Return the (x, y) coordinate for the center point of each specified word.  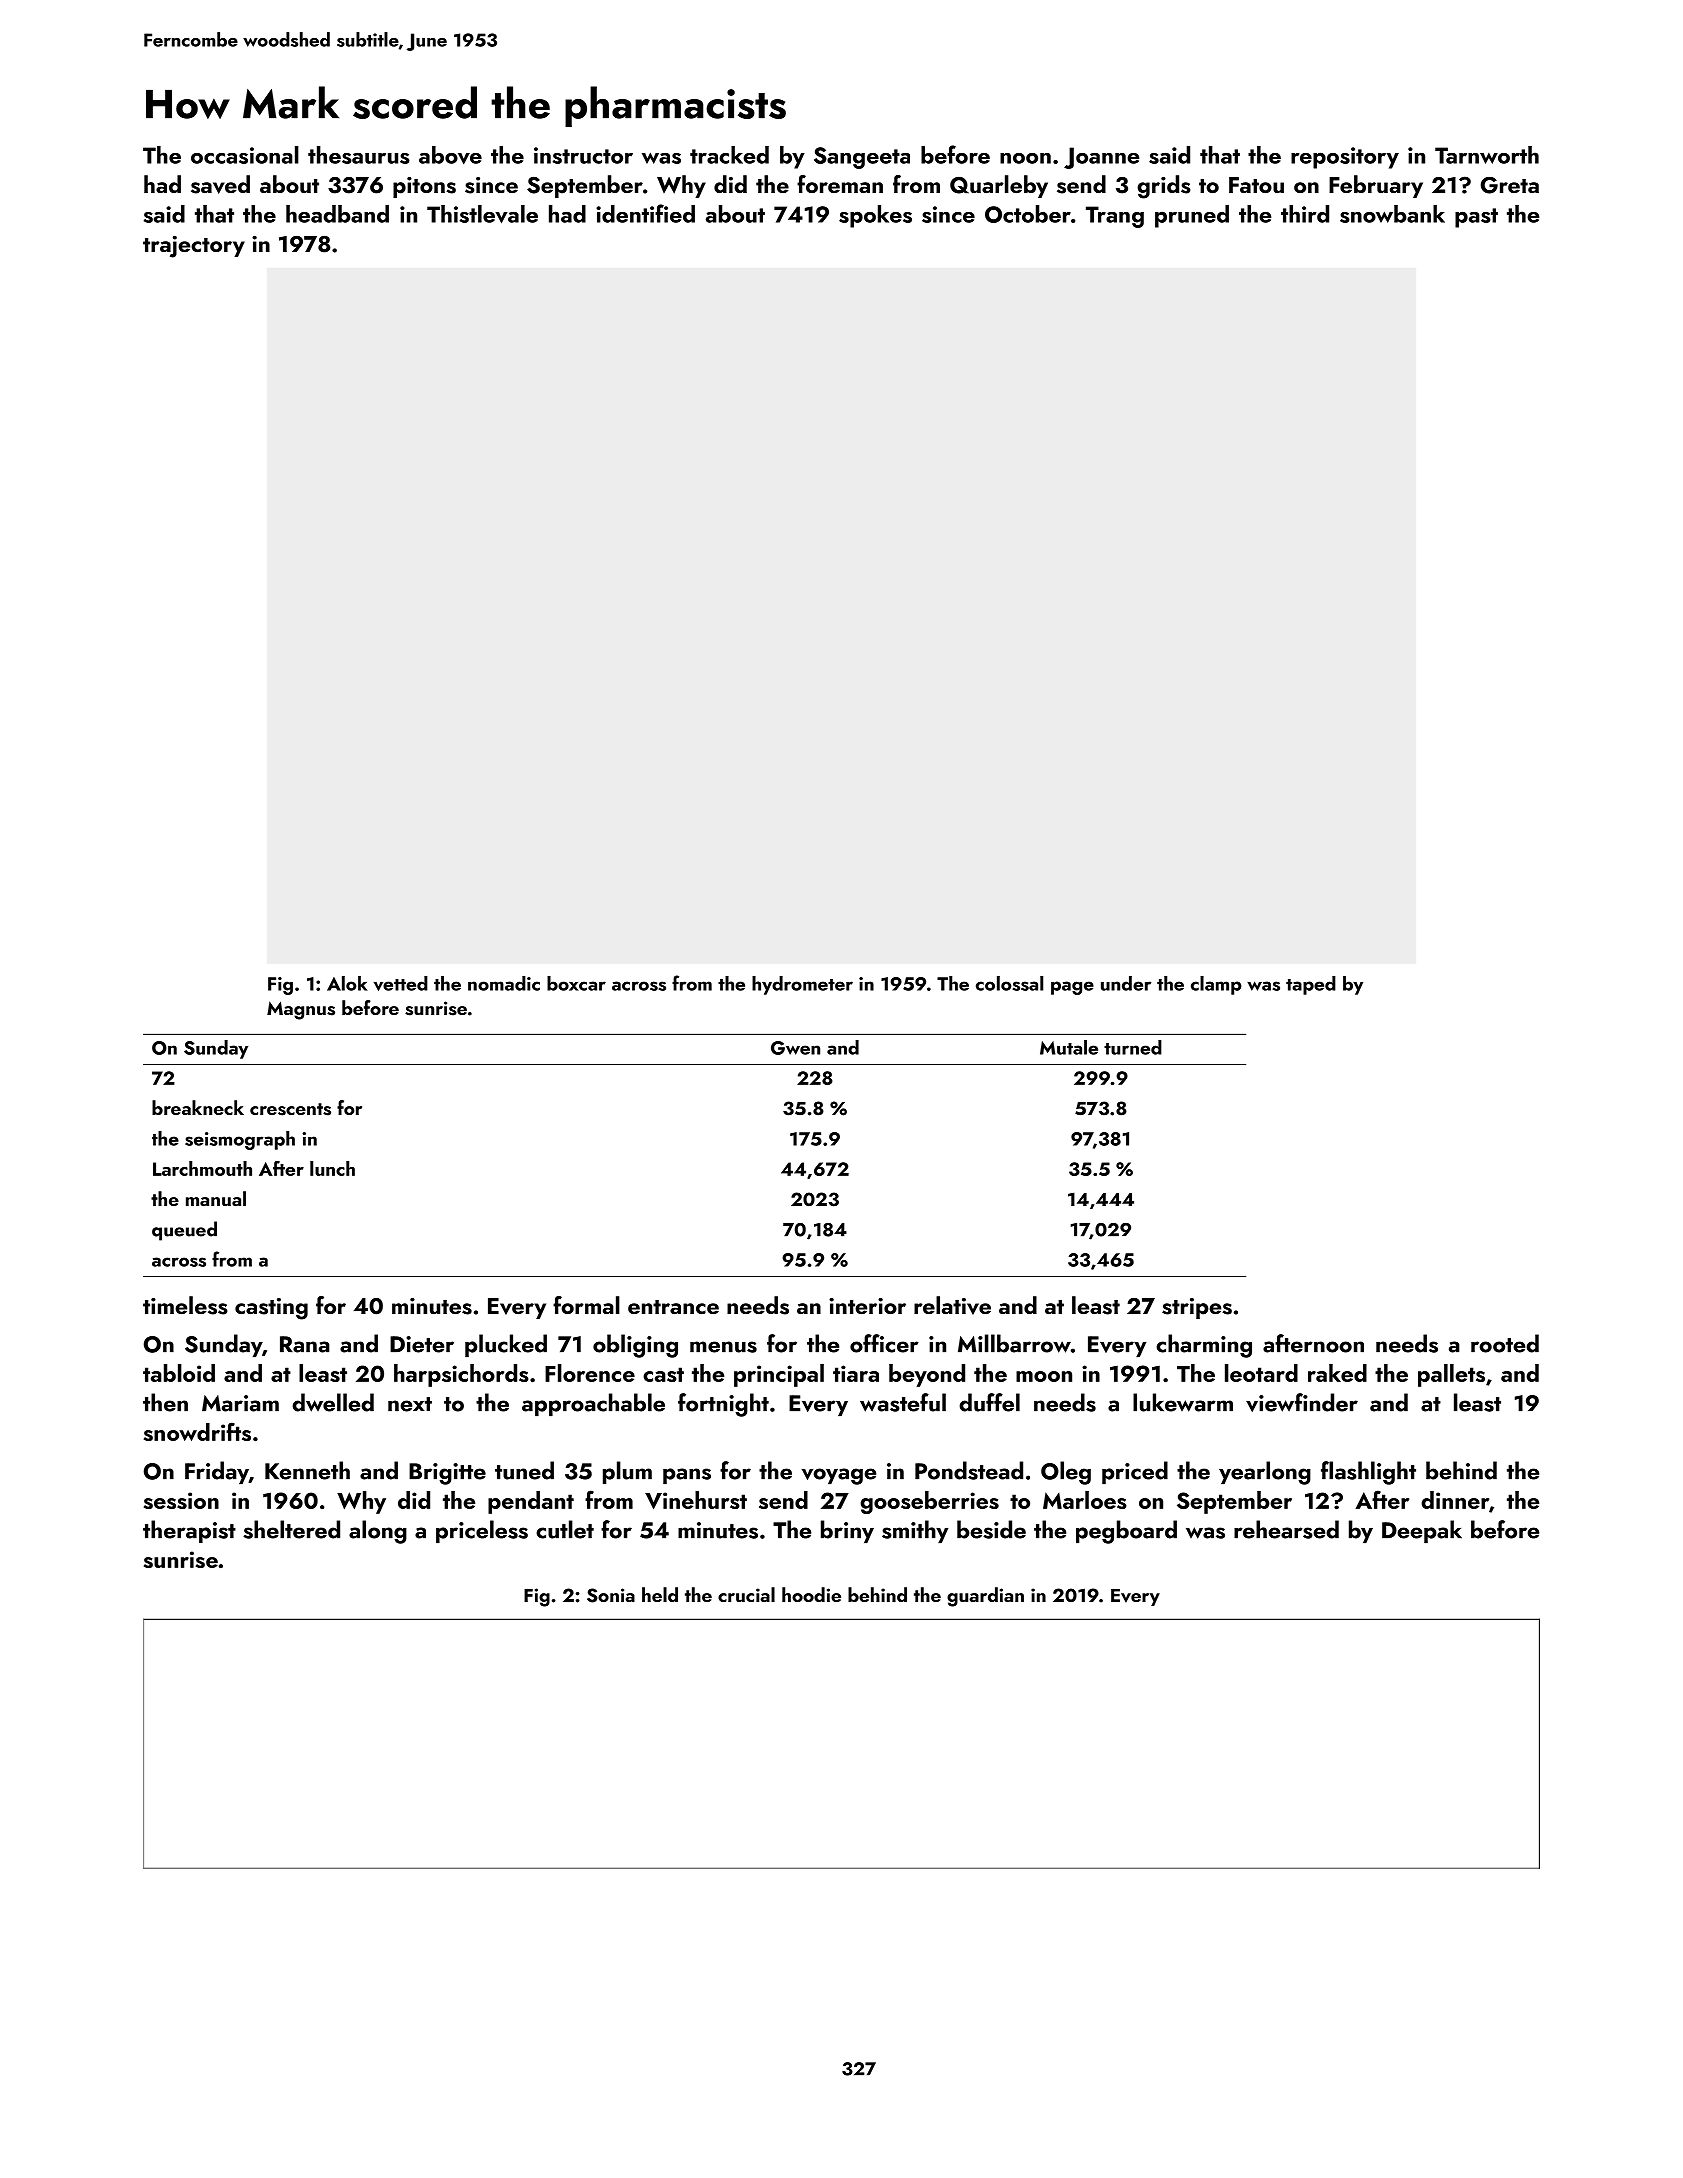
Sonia (611, 1595)
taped (1311, 985)
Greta (1510, 185)
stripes (1197, 1308)
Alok (347, 983)
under (1126, 983)
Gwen (795, 1048)
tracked (729, 155)
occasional (245, 155)
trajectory (194, 247)
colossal (1009, 983)
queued (184, 1231)
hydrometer (802, 985)
